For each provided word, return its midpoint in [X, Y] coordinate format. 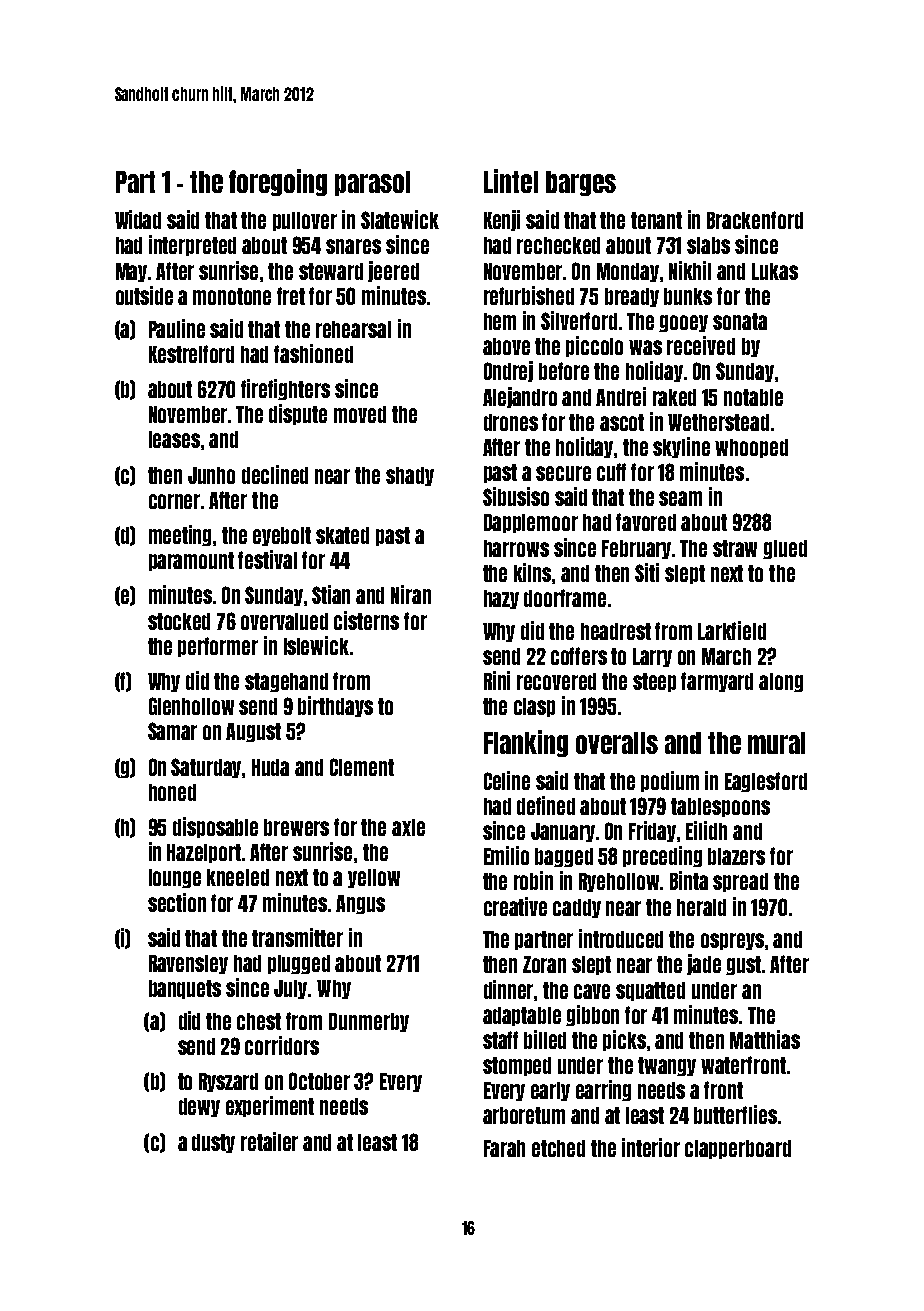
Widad [138, 219]
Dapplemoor [531, 523]
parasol [372, 183]
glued [785, 549]
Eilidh [706, 830]
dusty [213, 1143]
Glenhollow [191, 706]
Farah [504, 1148]
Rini [497, 680]
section [177, 902]
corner [174, 501]
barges [581, 183]
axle [408, 827]
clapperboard [738, 1149]
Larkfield [732, 630]
